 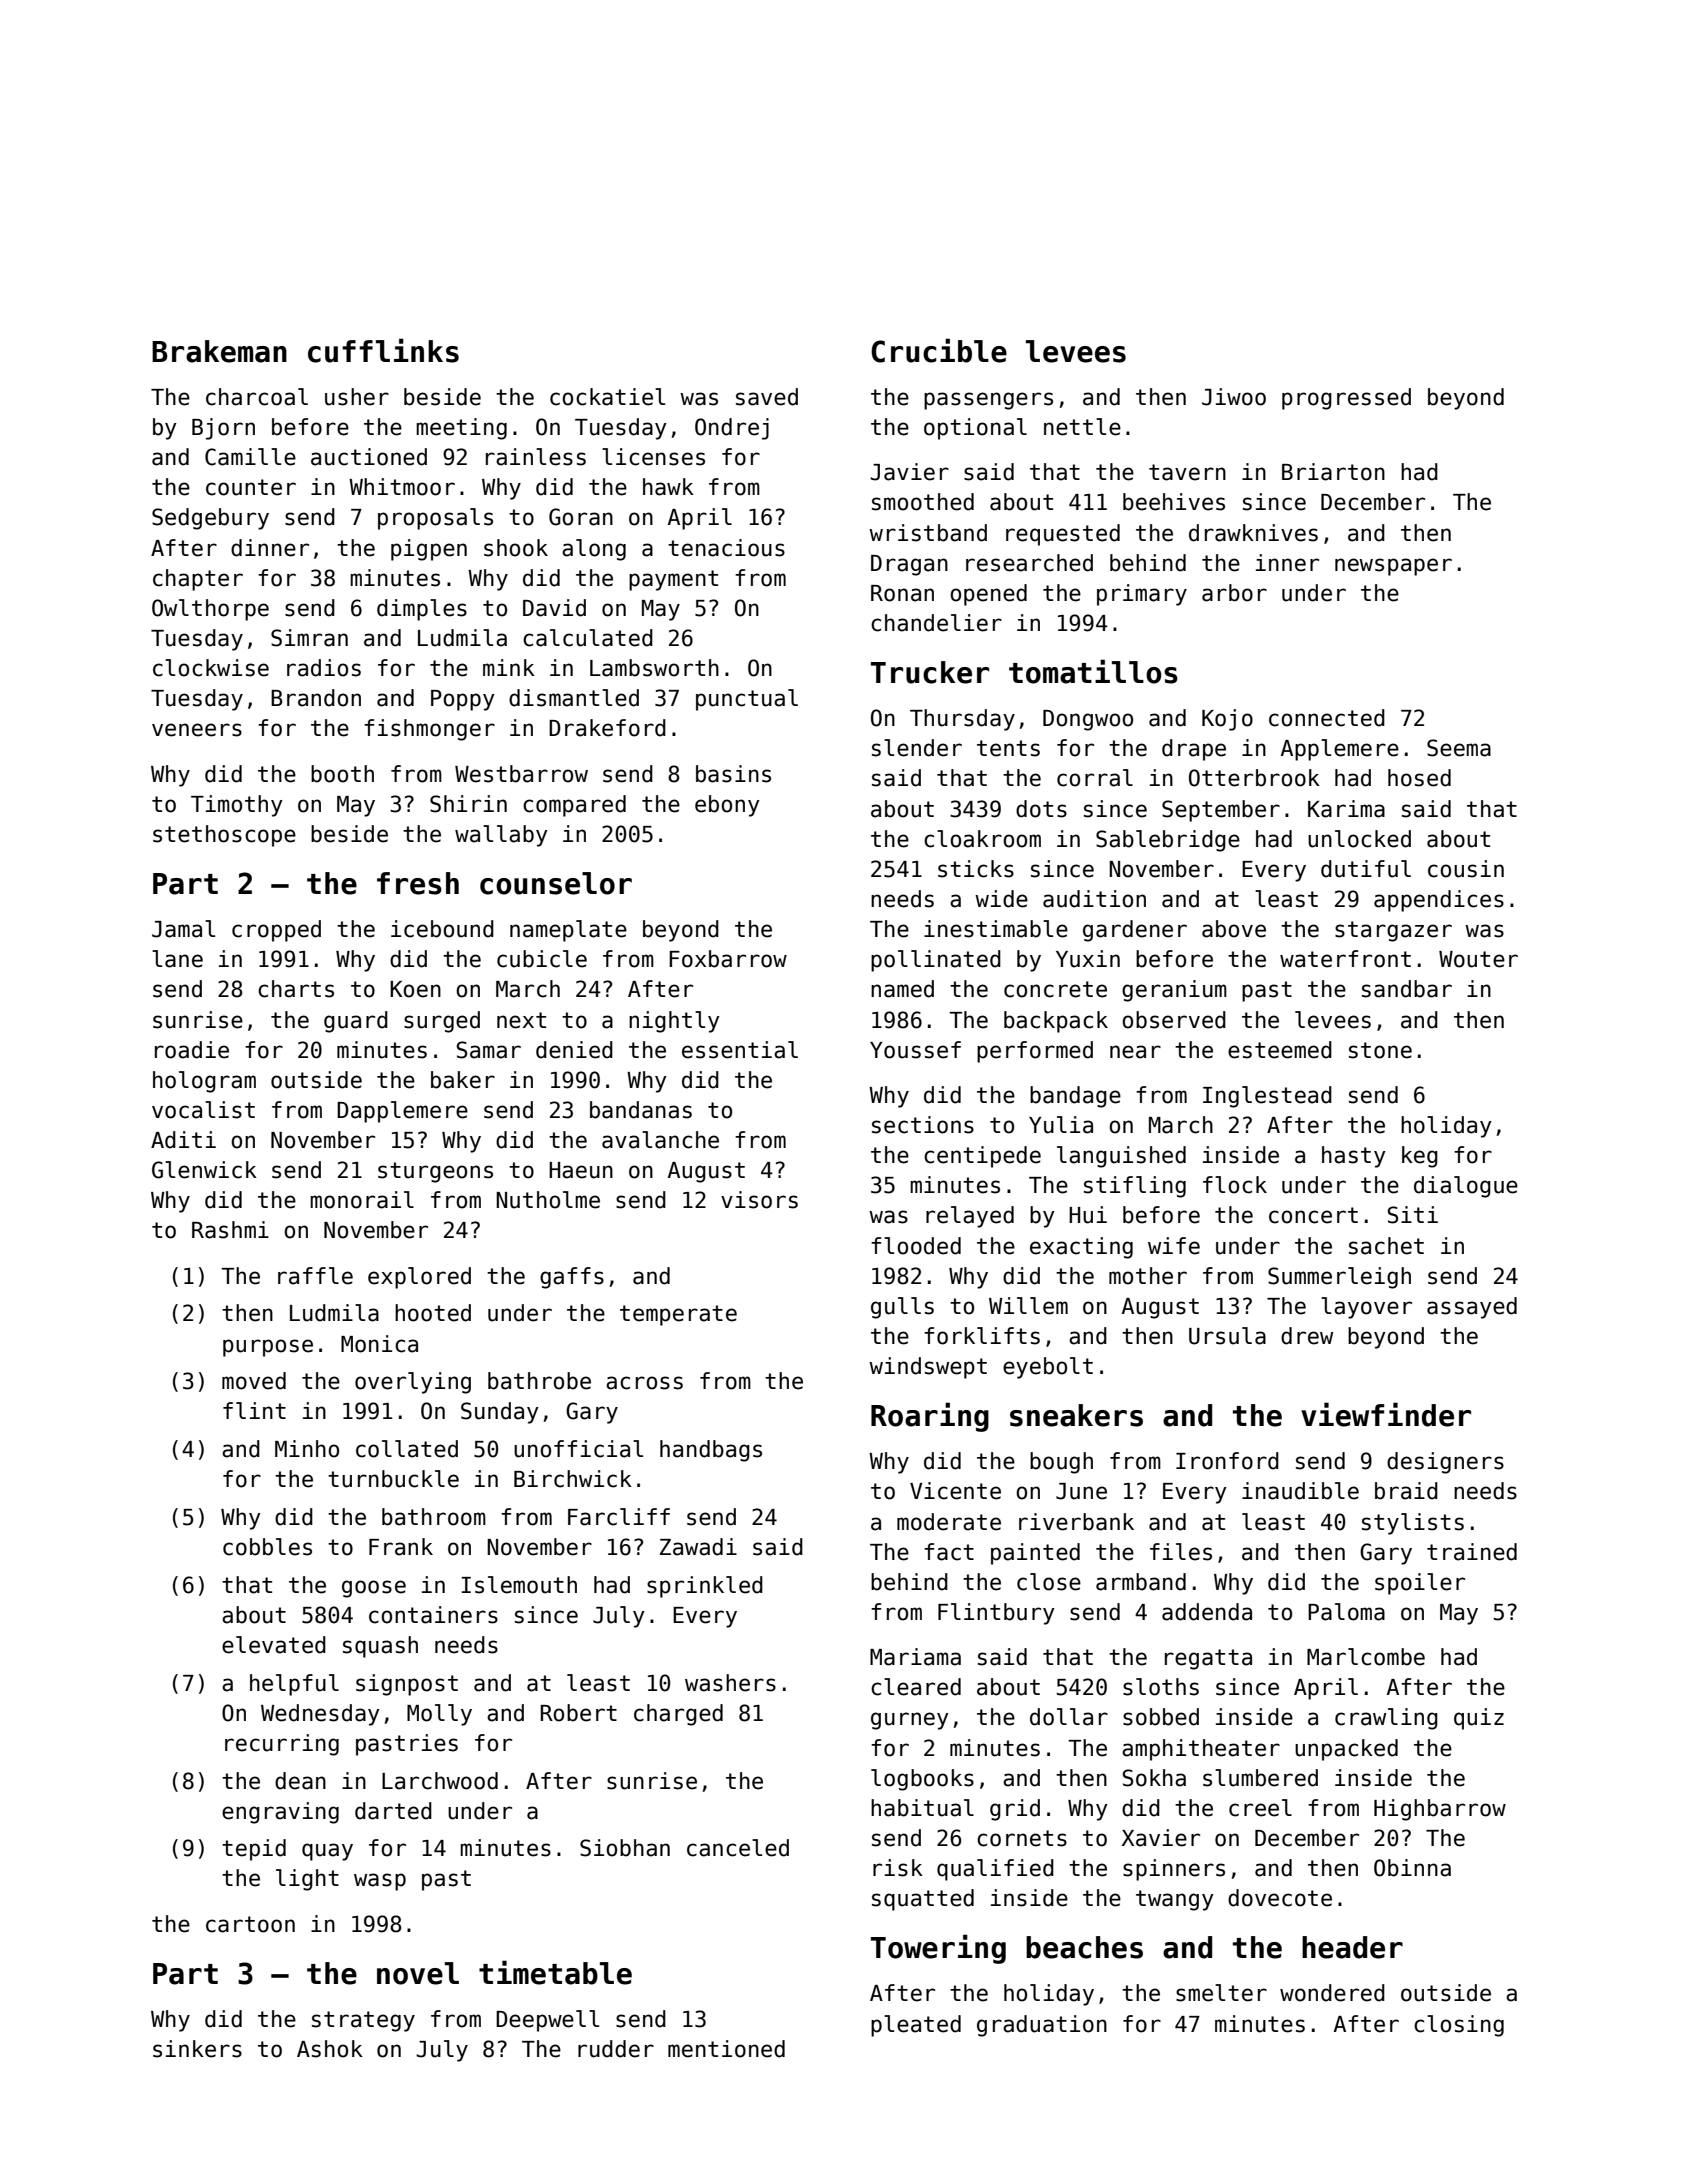 What do you see at coordinates (1168, 841) in the screenshot?
I see `Sablebridge` at bounding box center [1168, 841].
